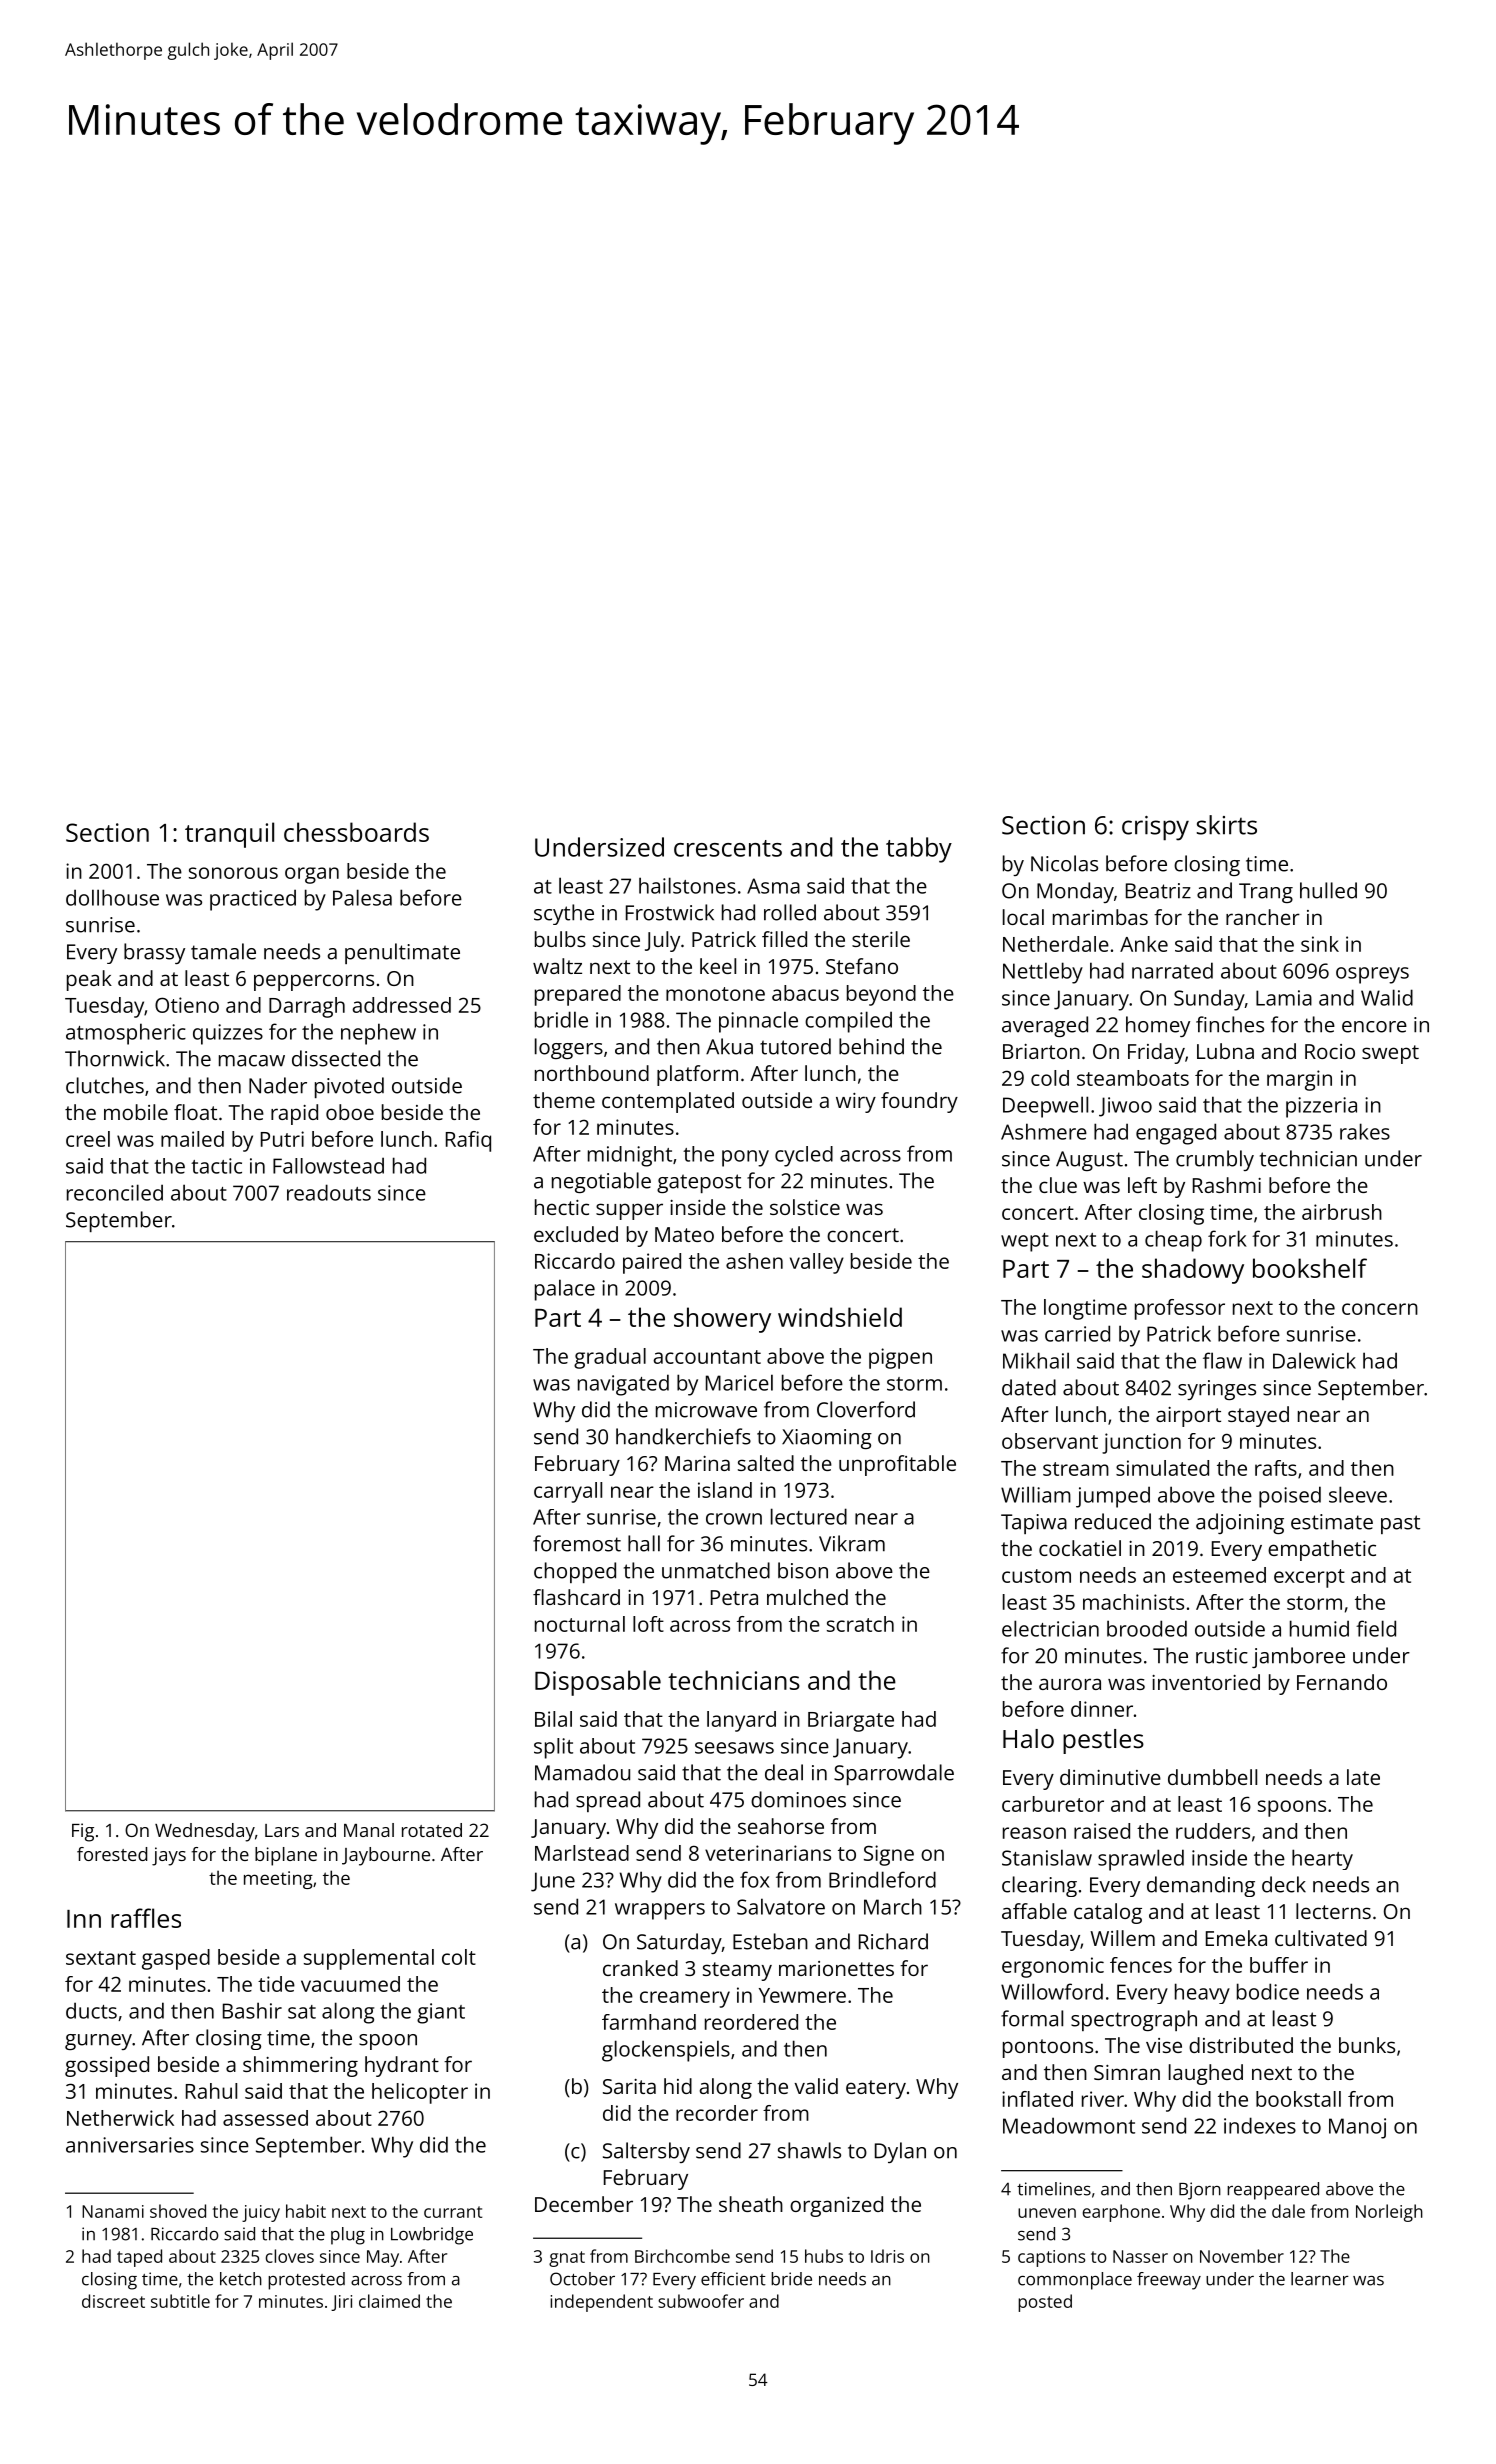 This screenshot has width=1496, height=2464. Describe the element at coordinates (115, 1192) in the screenshot. I see `reconciled` at that location.
